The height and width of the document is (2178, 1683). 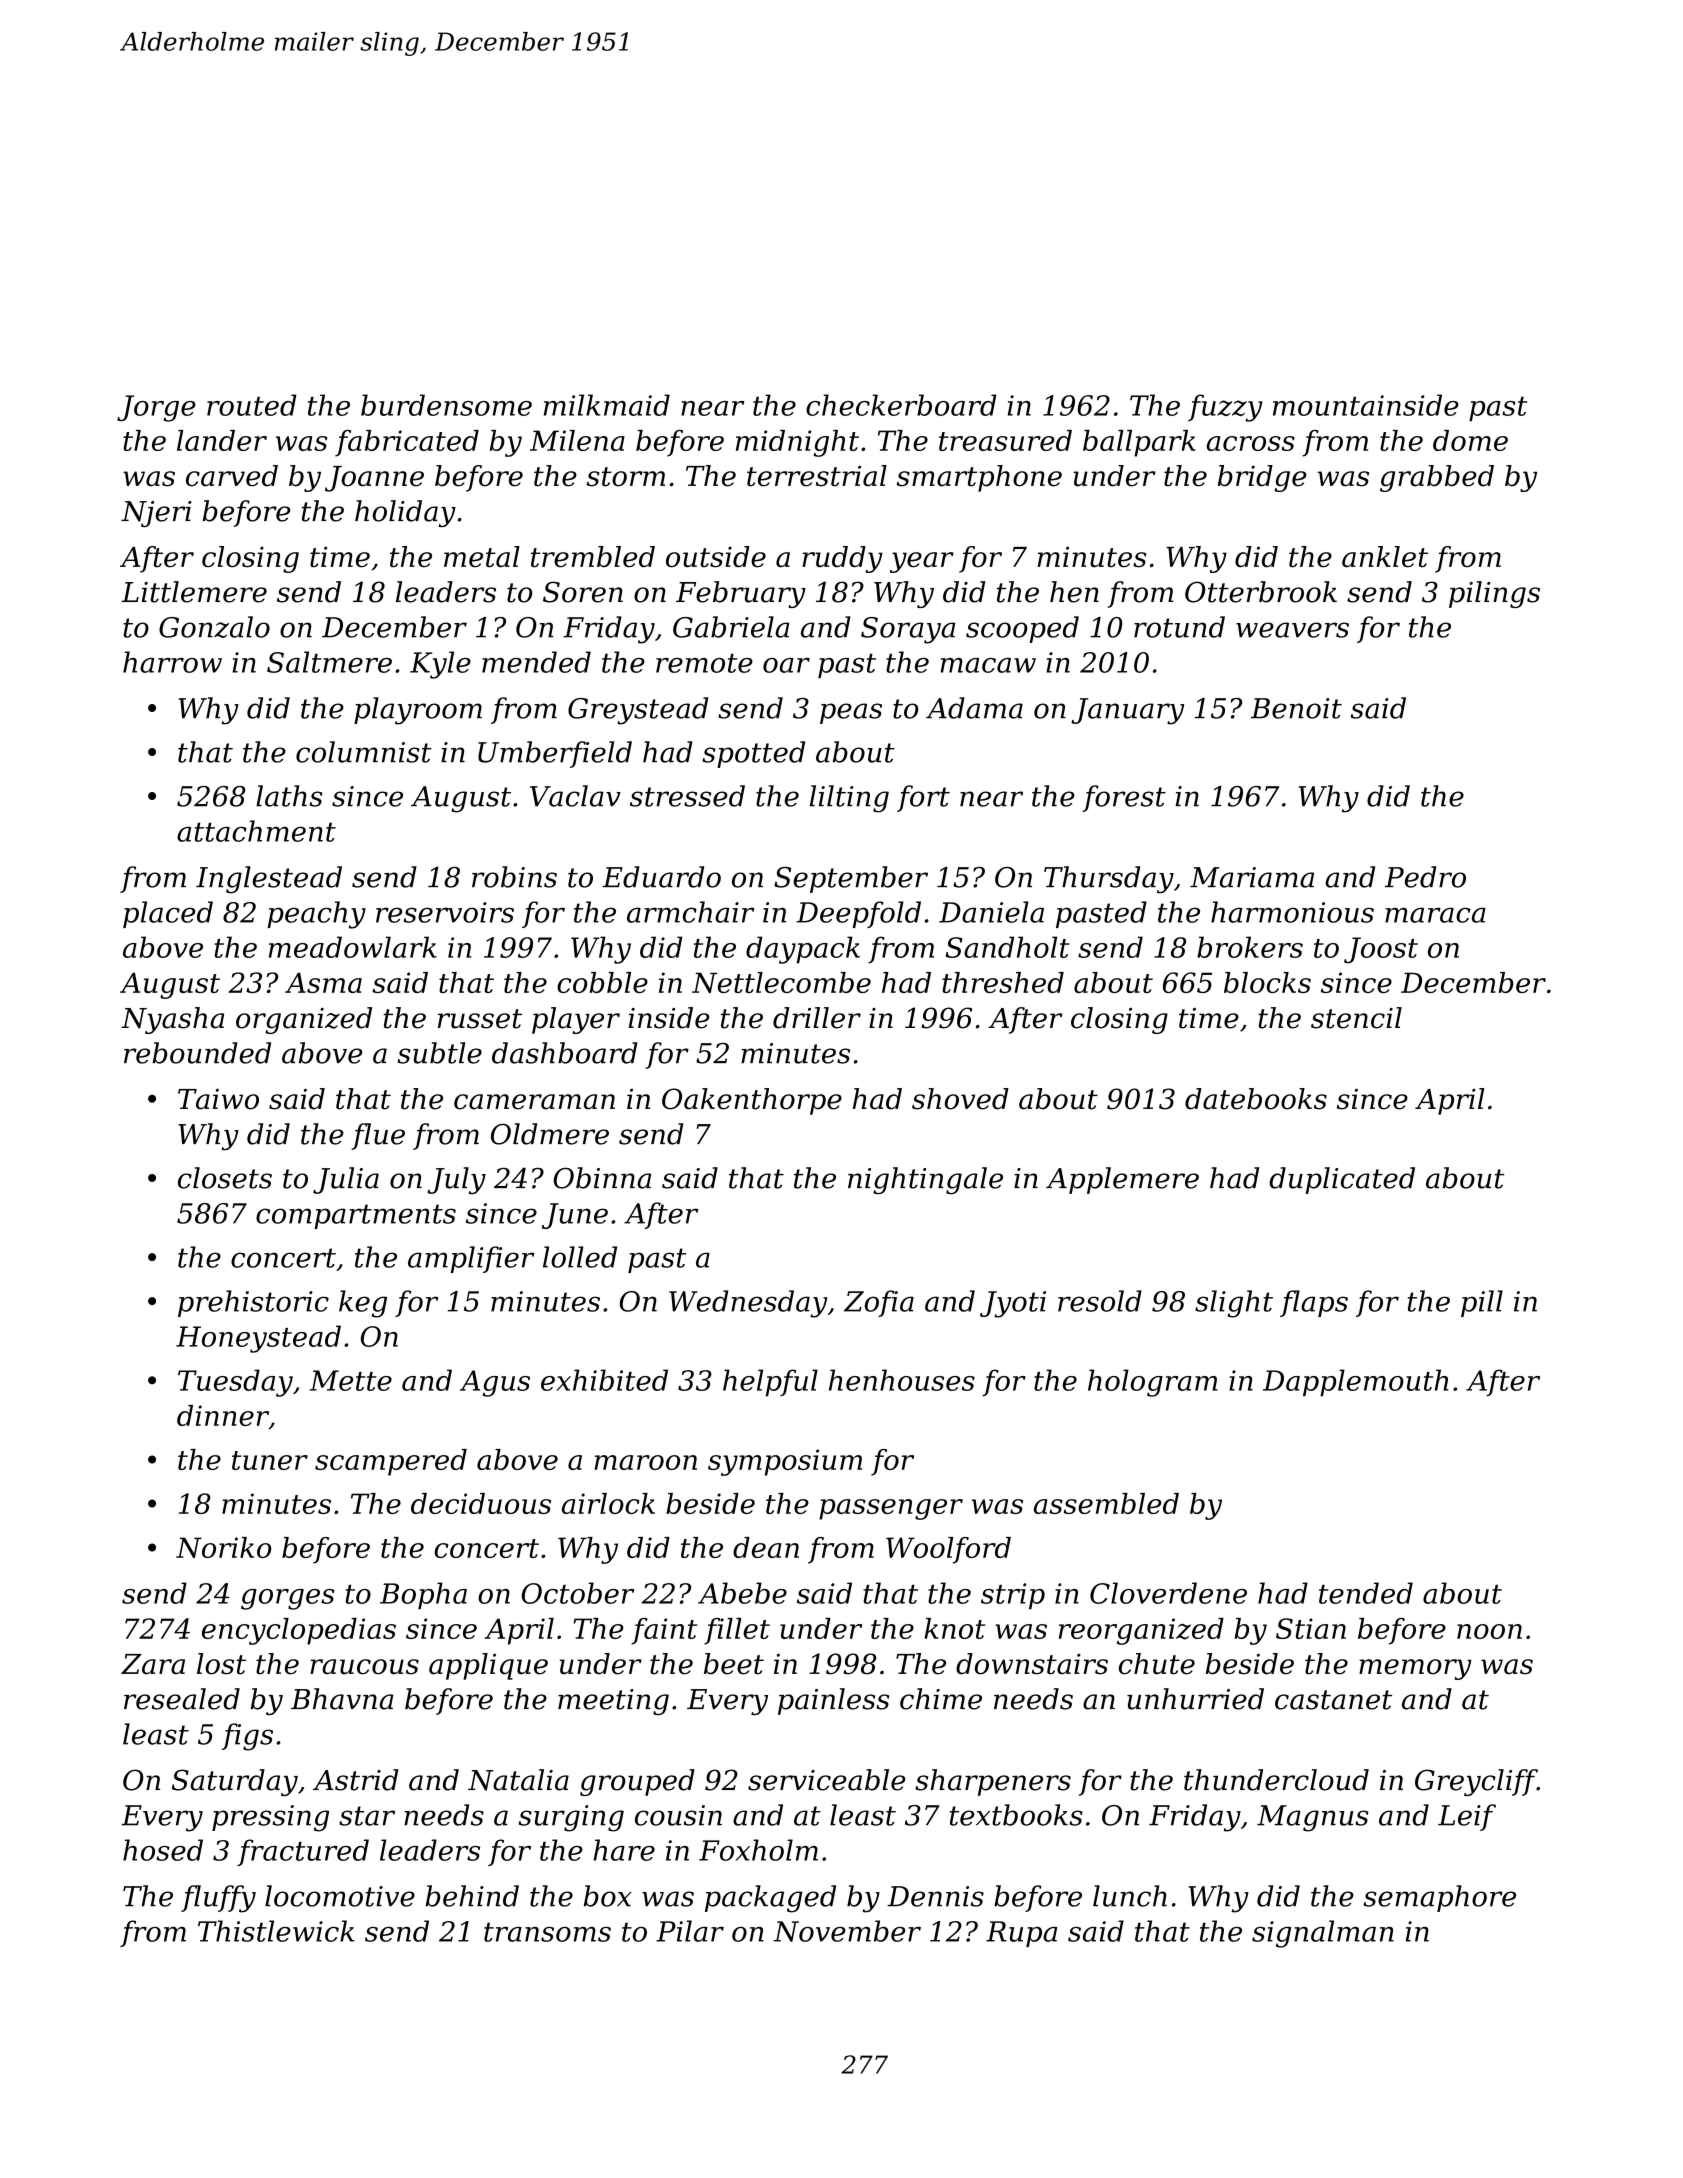 I want to click on Pilar, so click(x=690, y=1931).
